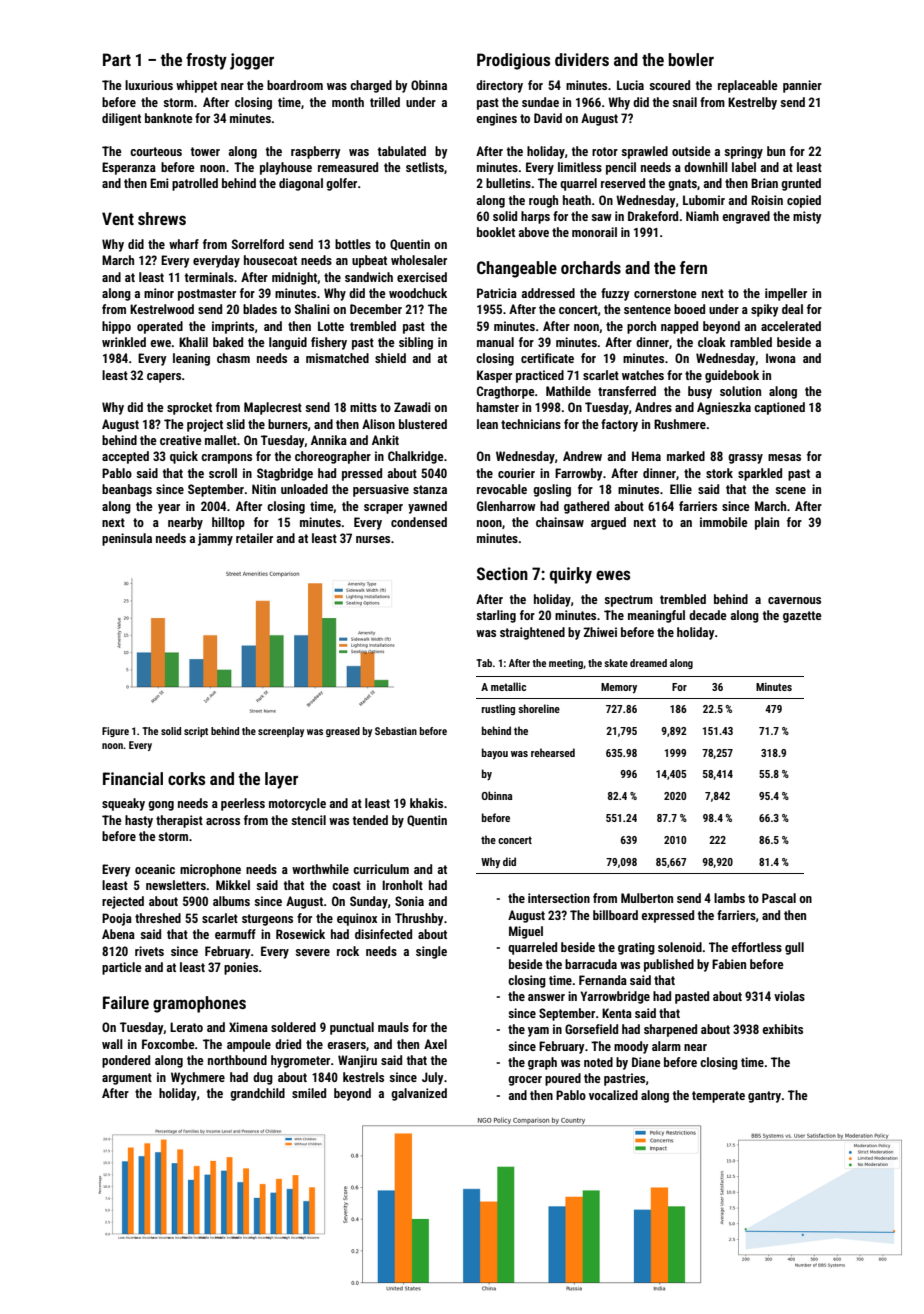 The height and width of the image is (1314, 924). Describe the element at coordinates (169, 509) in the image. I see `year` at that location.
